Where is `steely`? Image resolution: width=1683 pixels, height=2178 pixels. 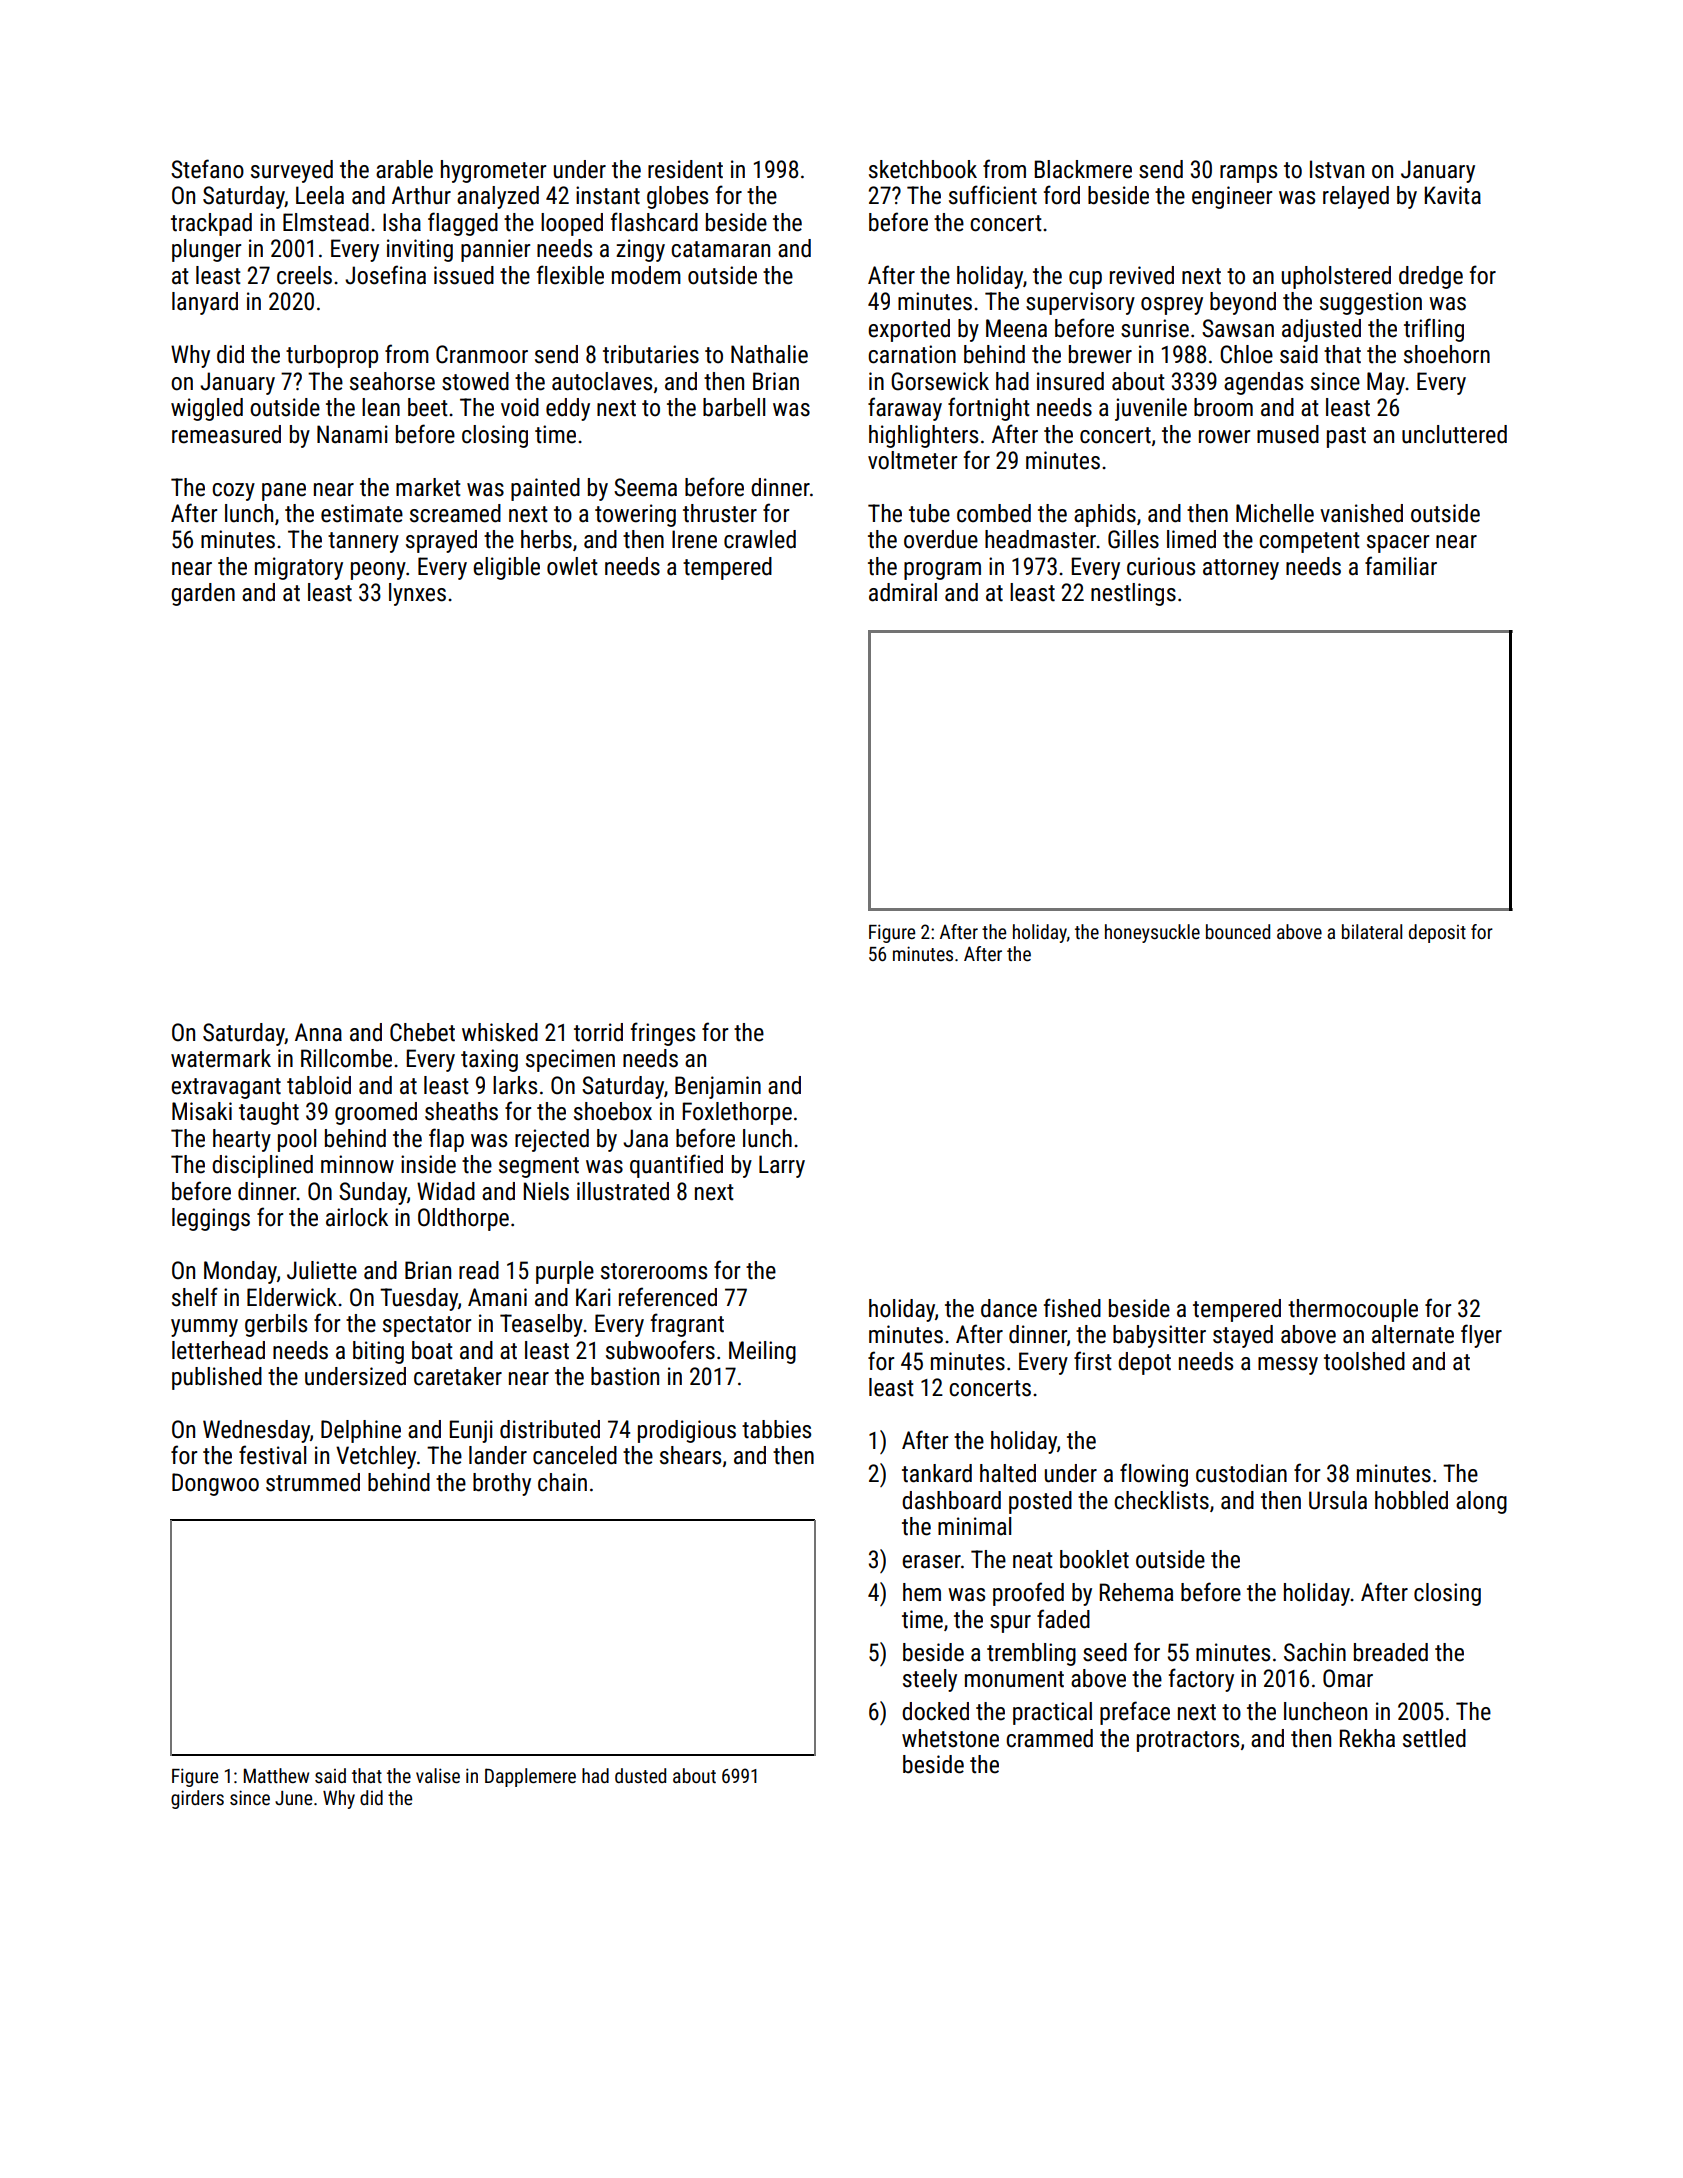
steely is located at coordinates (930, 1680).
